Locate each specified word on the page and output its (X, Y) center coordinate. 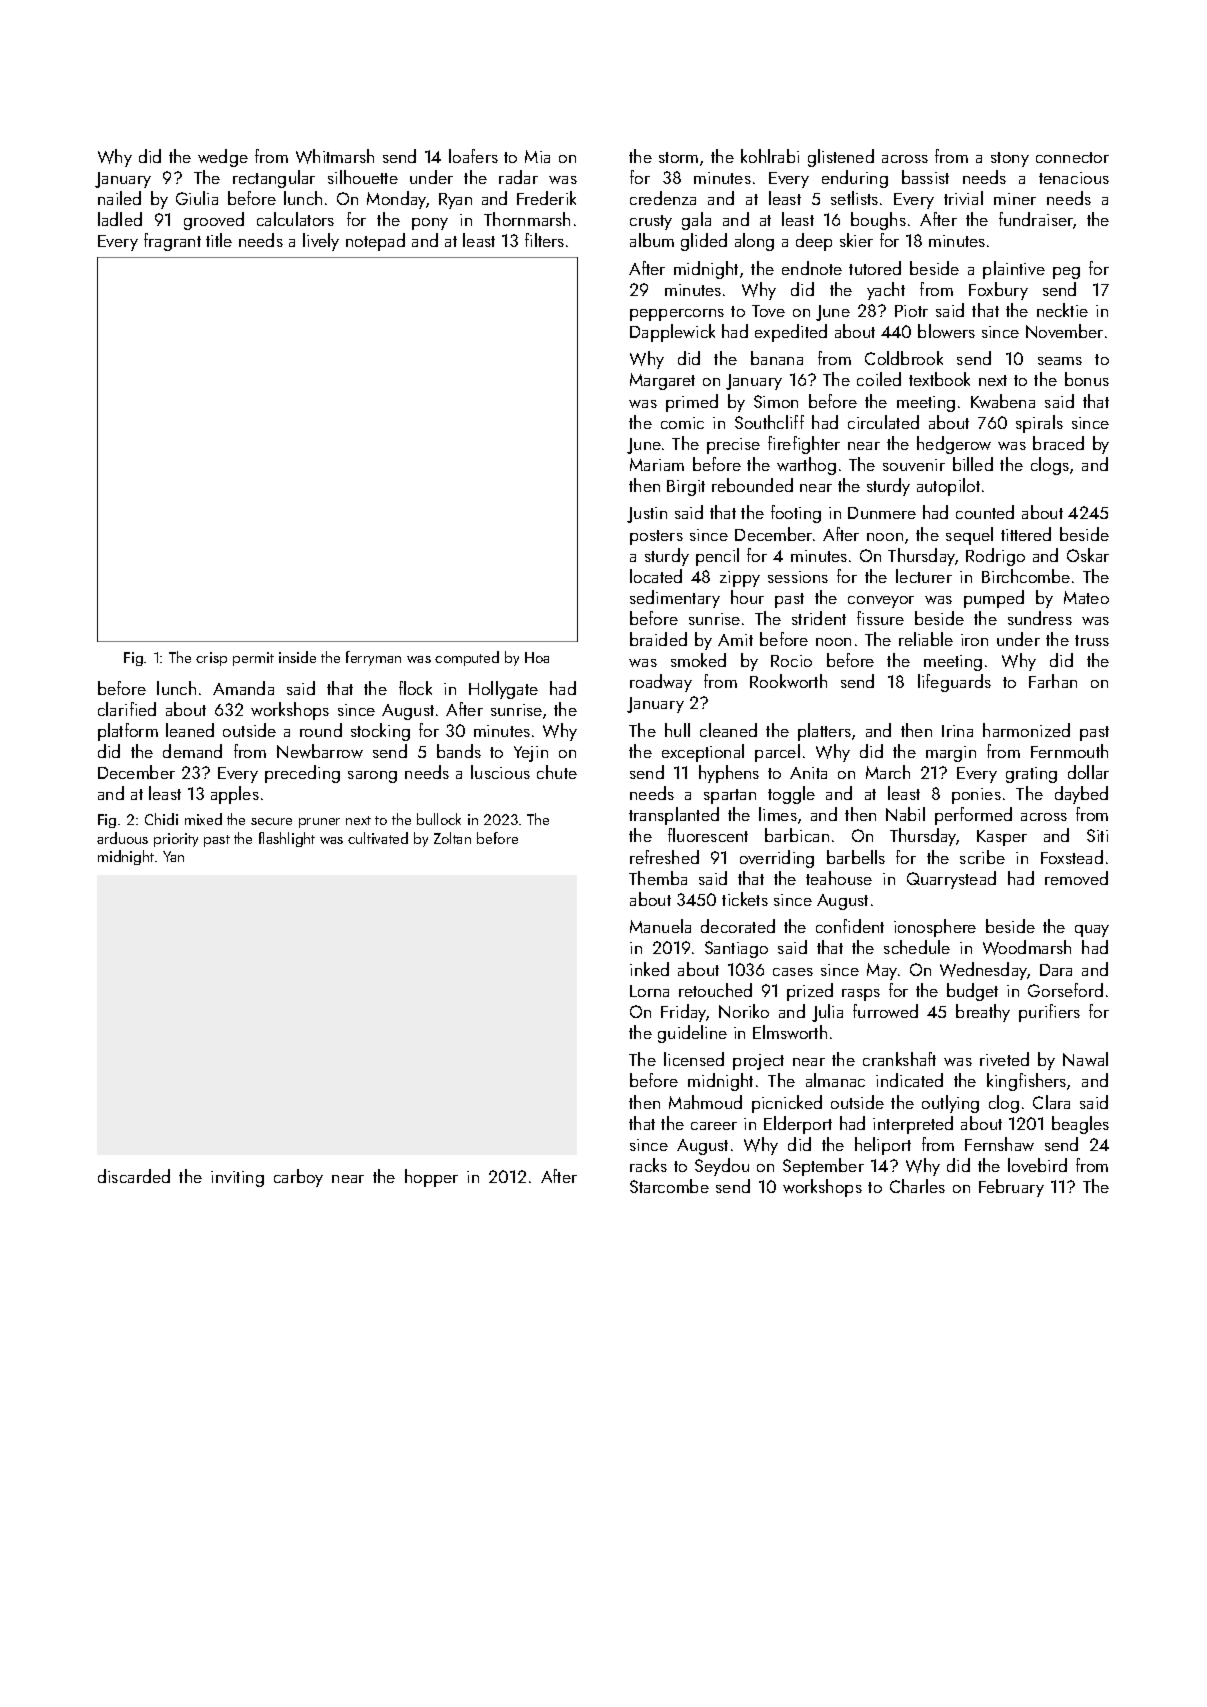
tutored (875, 268)
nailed (119, 198)
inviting (237, 1179)
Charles (917, 1186)
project (758, 1062)
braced (1058, 443)
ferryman (373, 658)
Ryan (455, 201)
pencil (717, 557)
